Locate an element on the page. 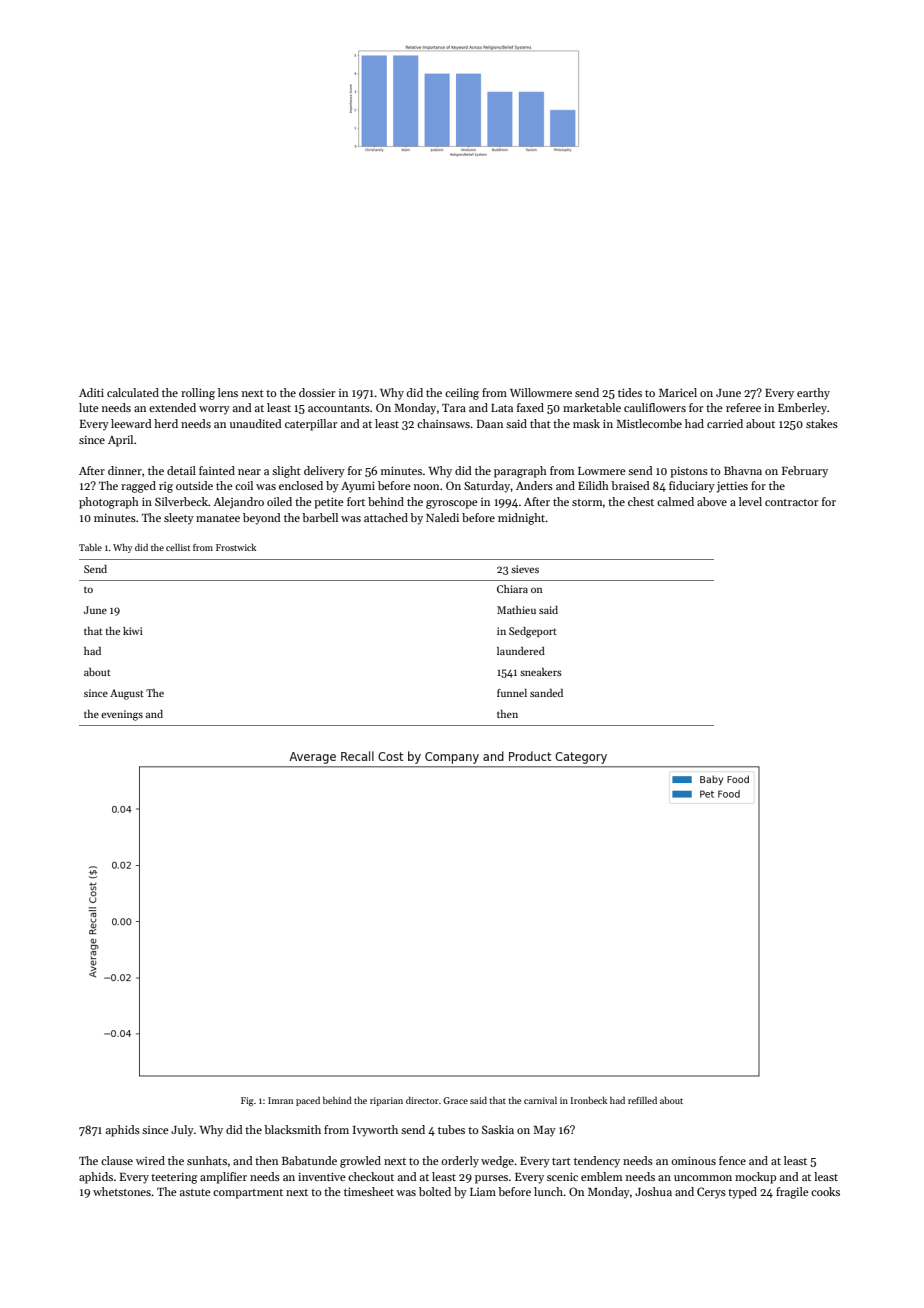 The height and width of the image is (1308, 924). earthy is located at coordinates (813, 394).
